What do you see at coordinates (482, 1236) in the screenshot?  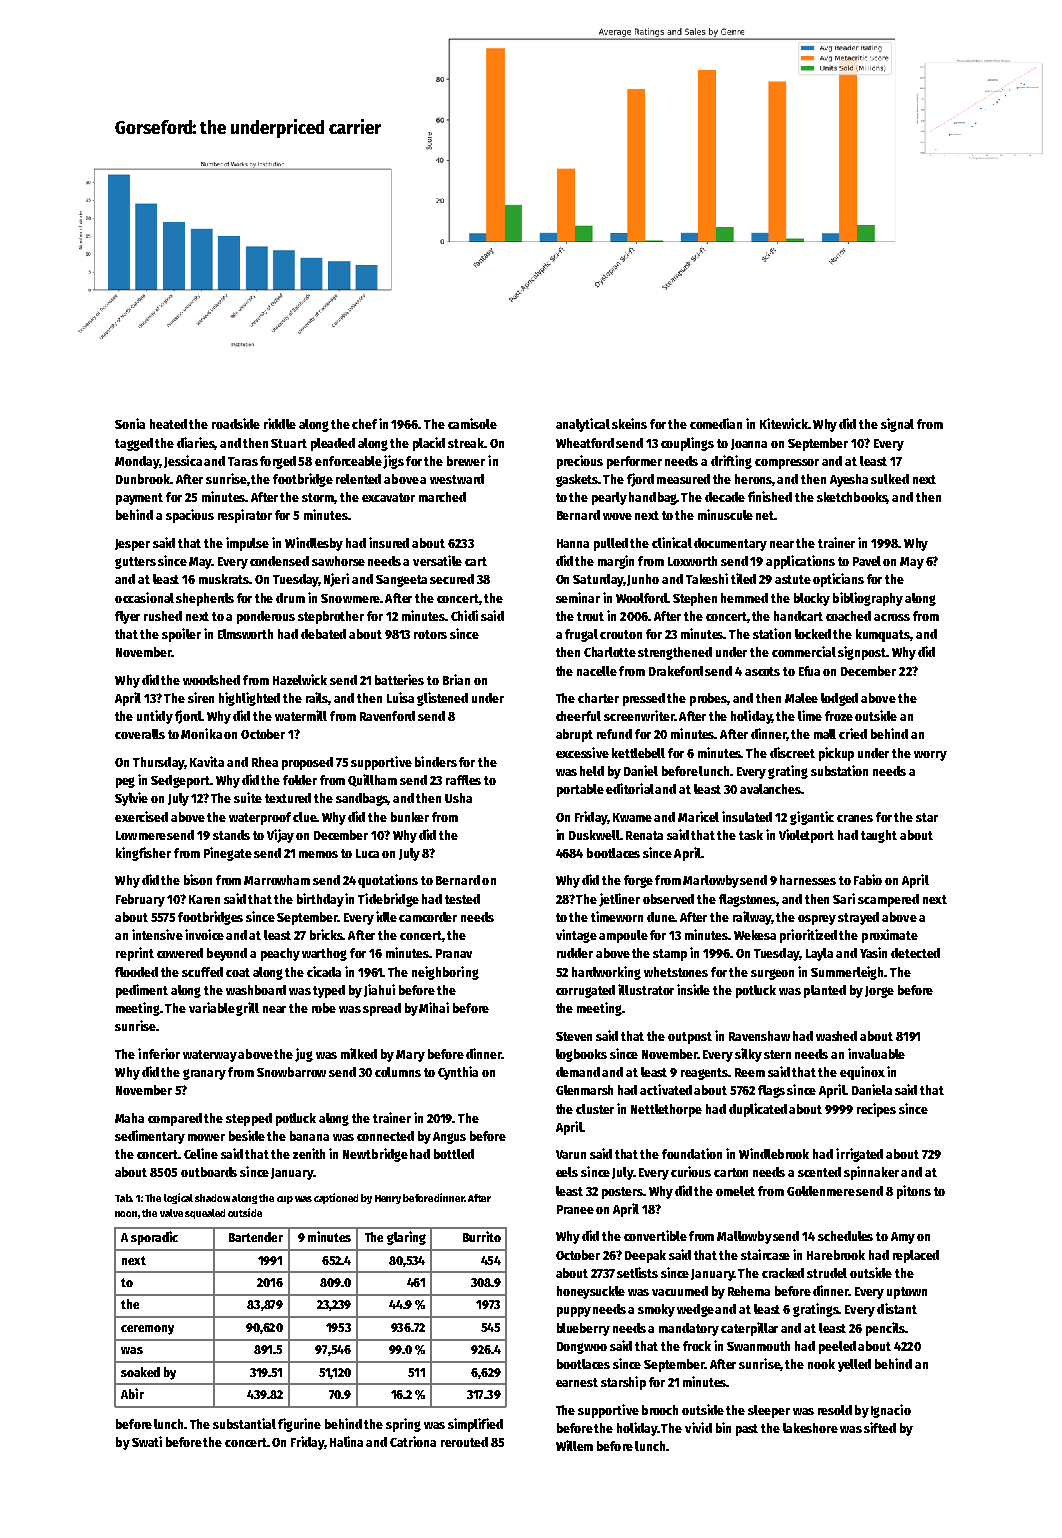 I see `Burrito` at bounding box center [482, 1236].
